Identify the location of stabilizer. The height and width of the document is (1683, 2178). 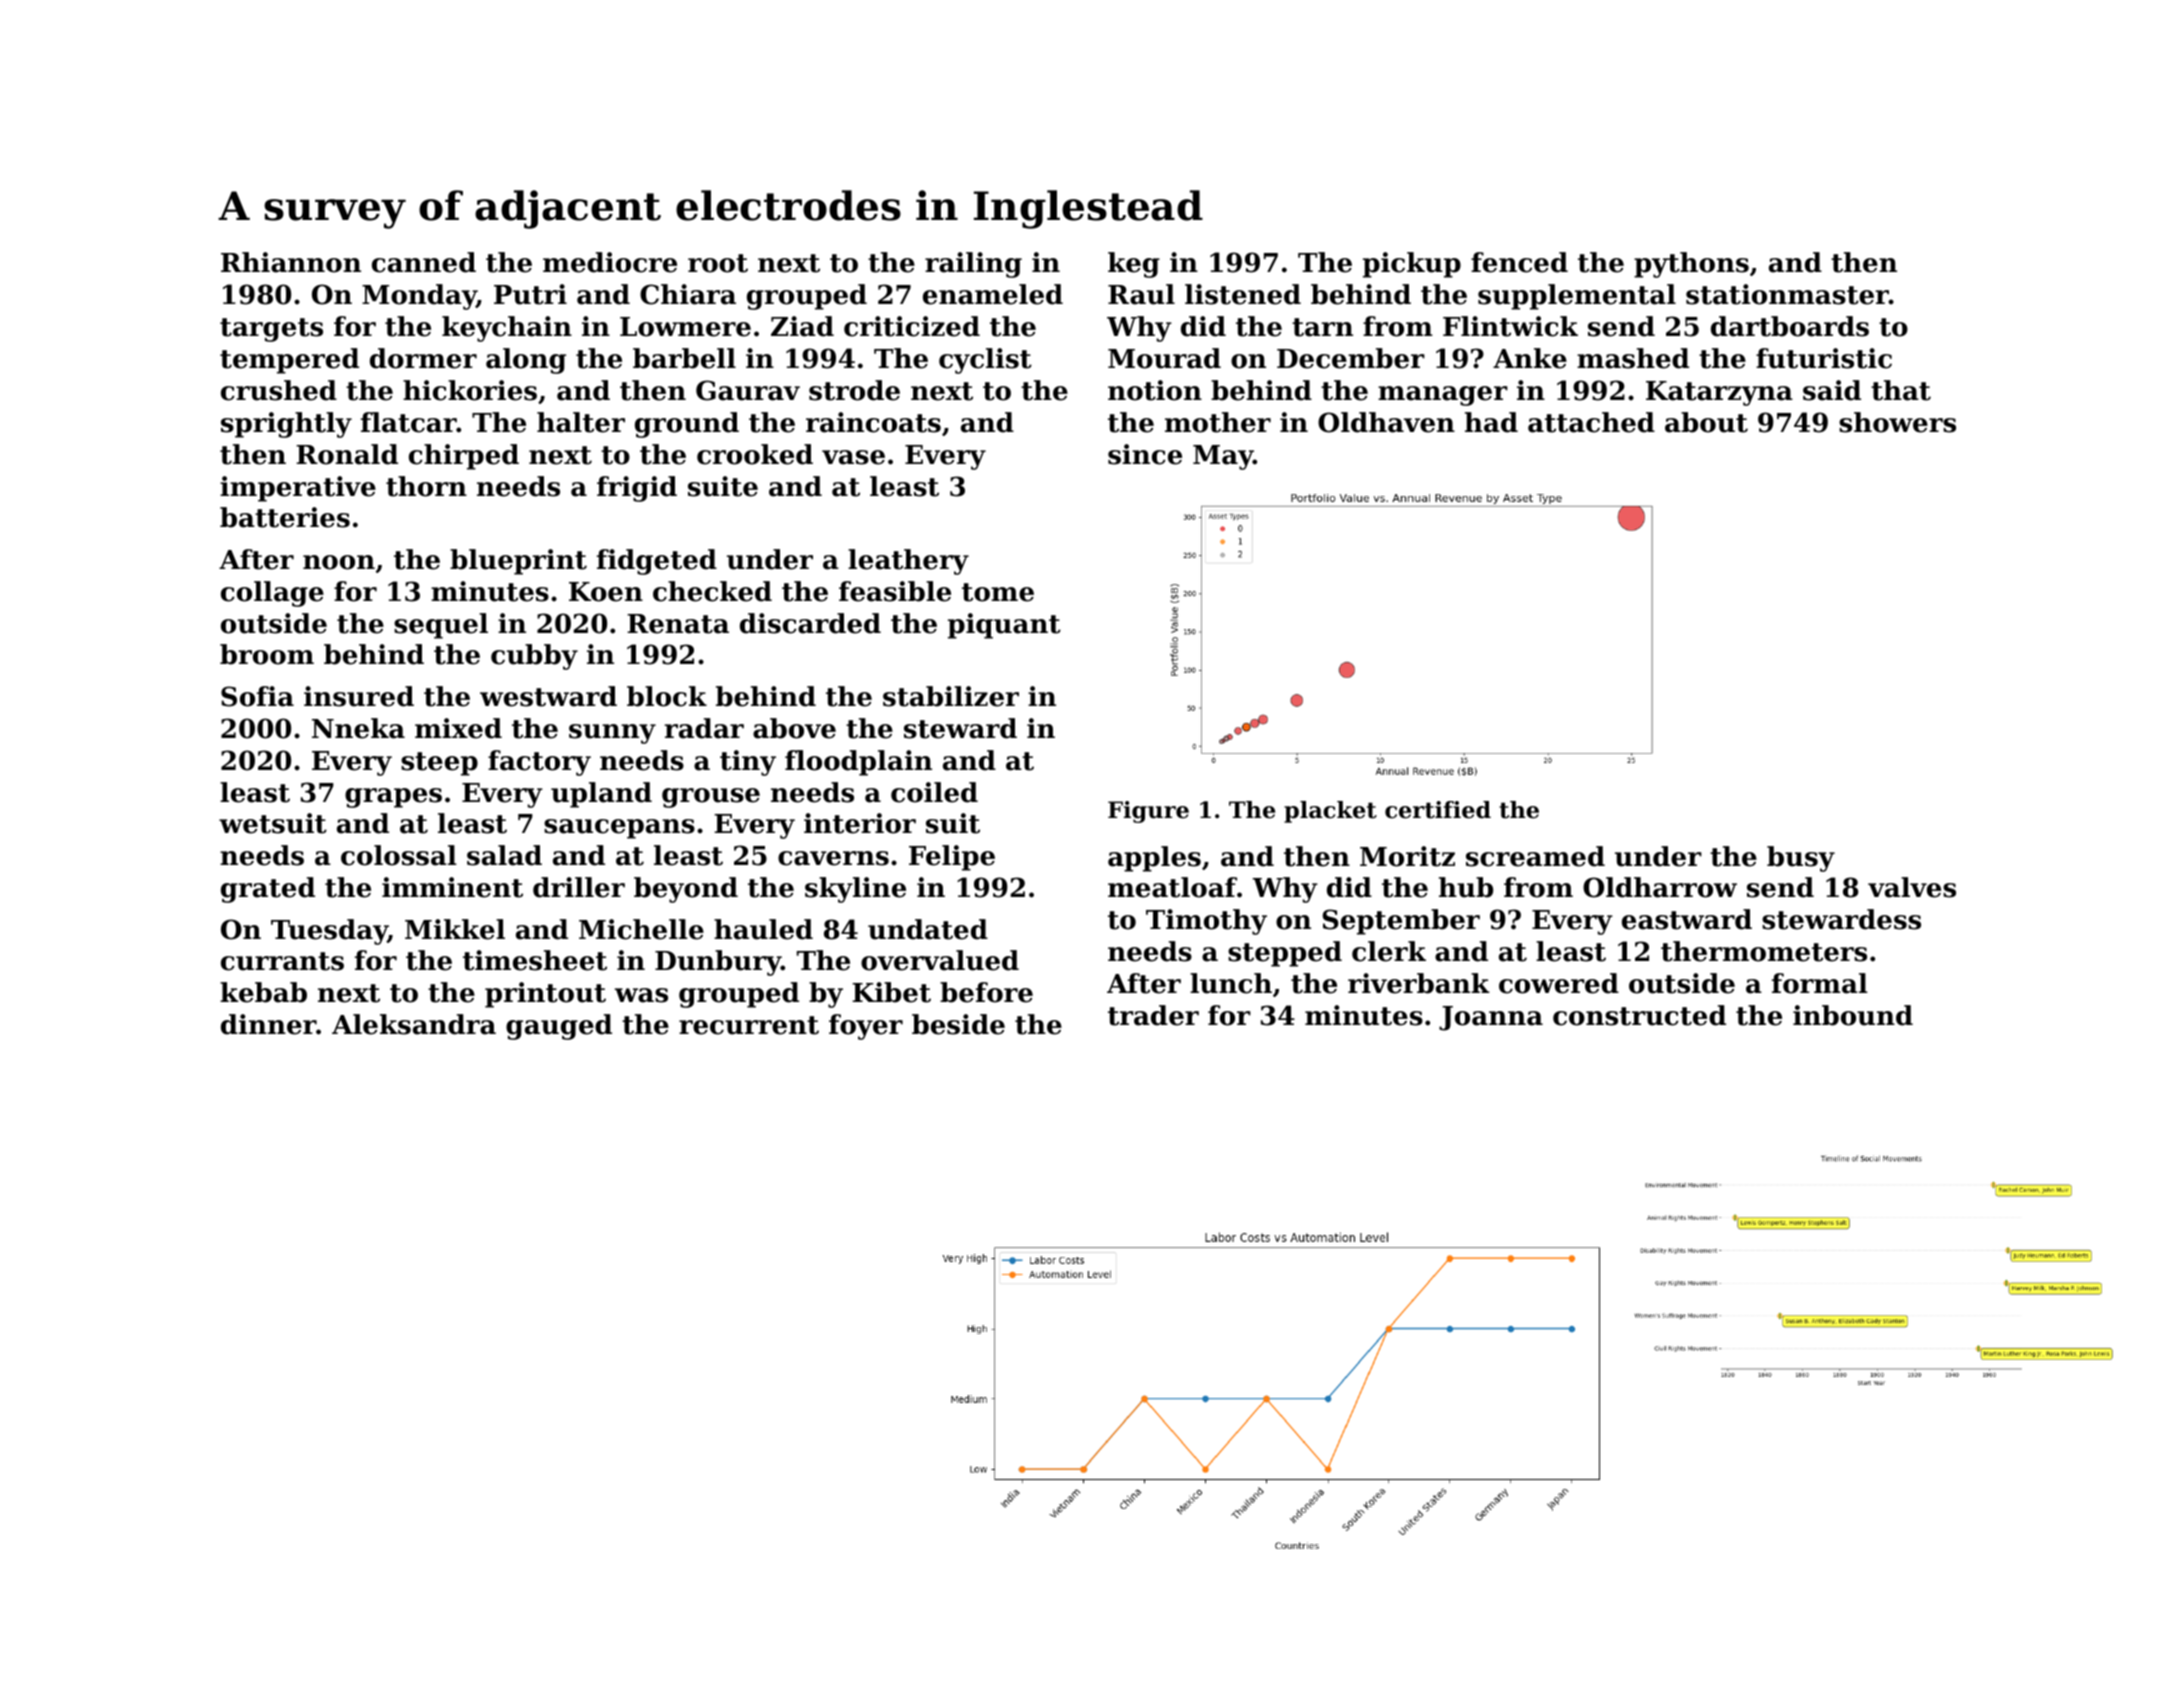
(951, 696).
